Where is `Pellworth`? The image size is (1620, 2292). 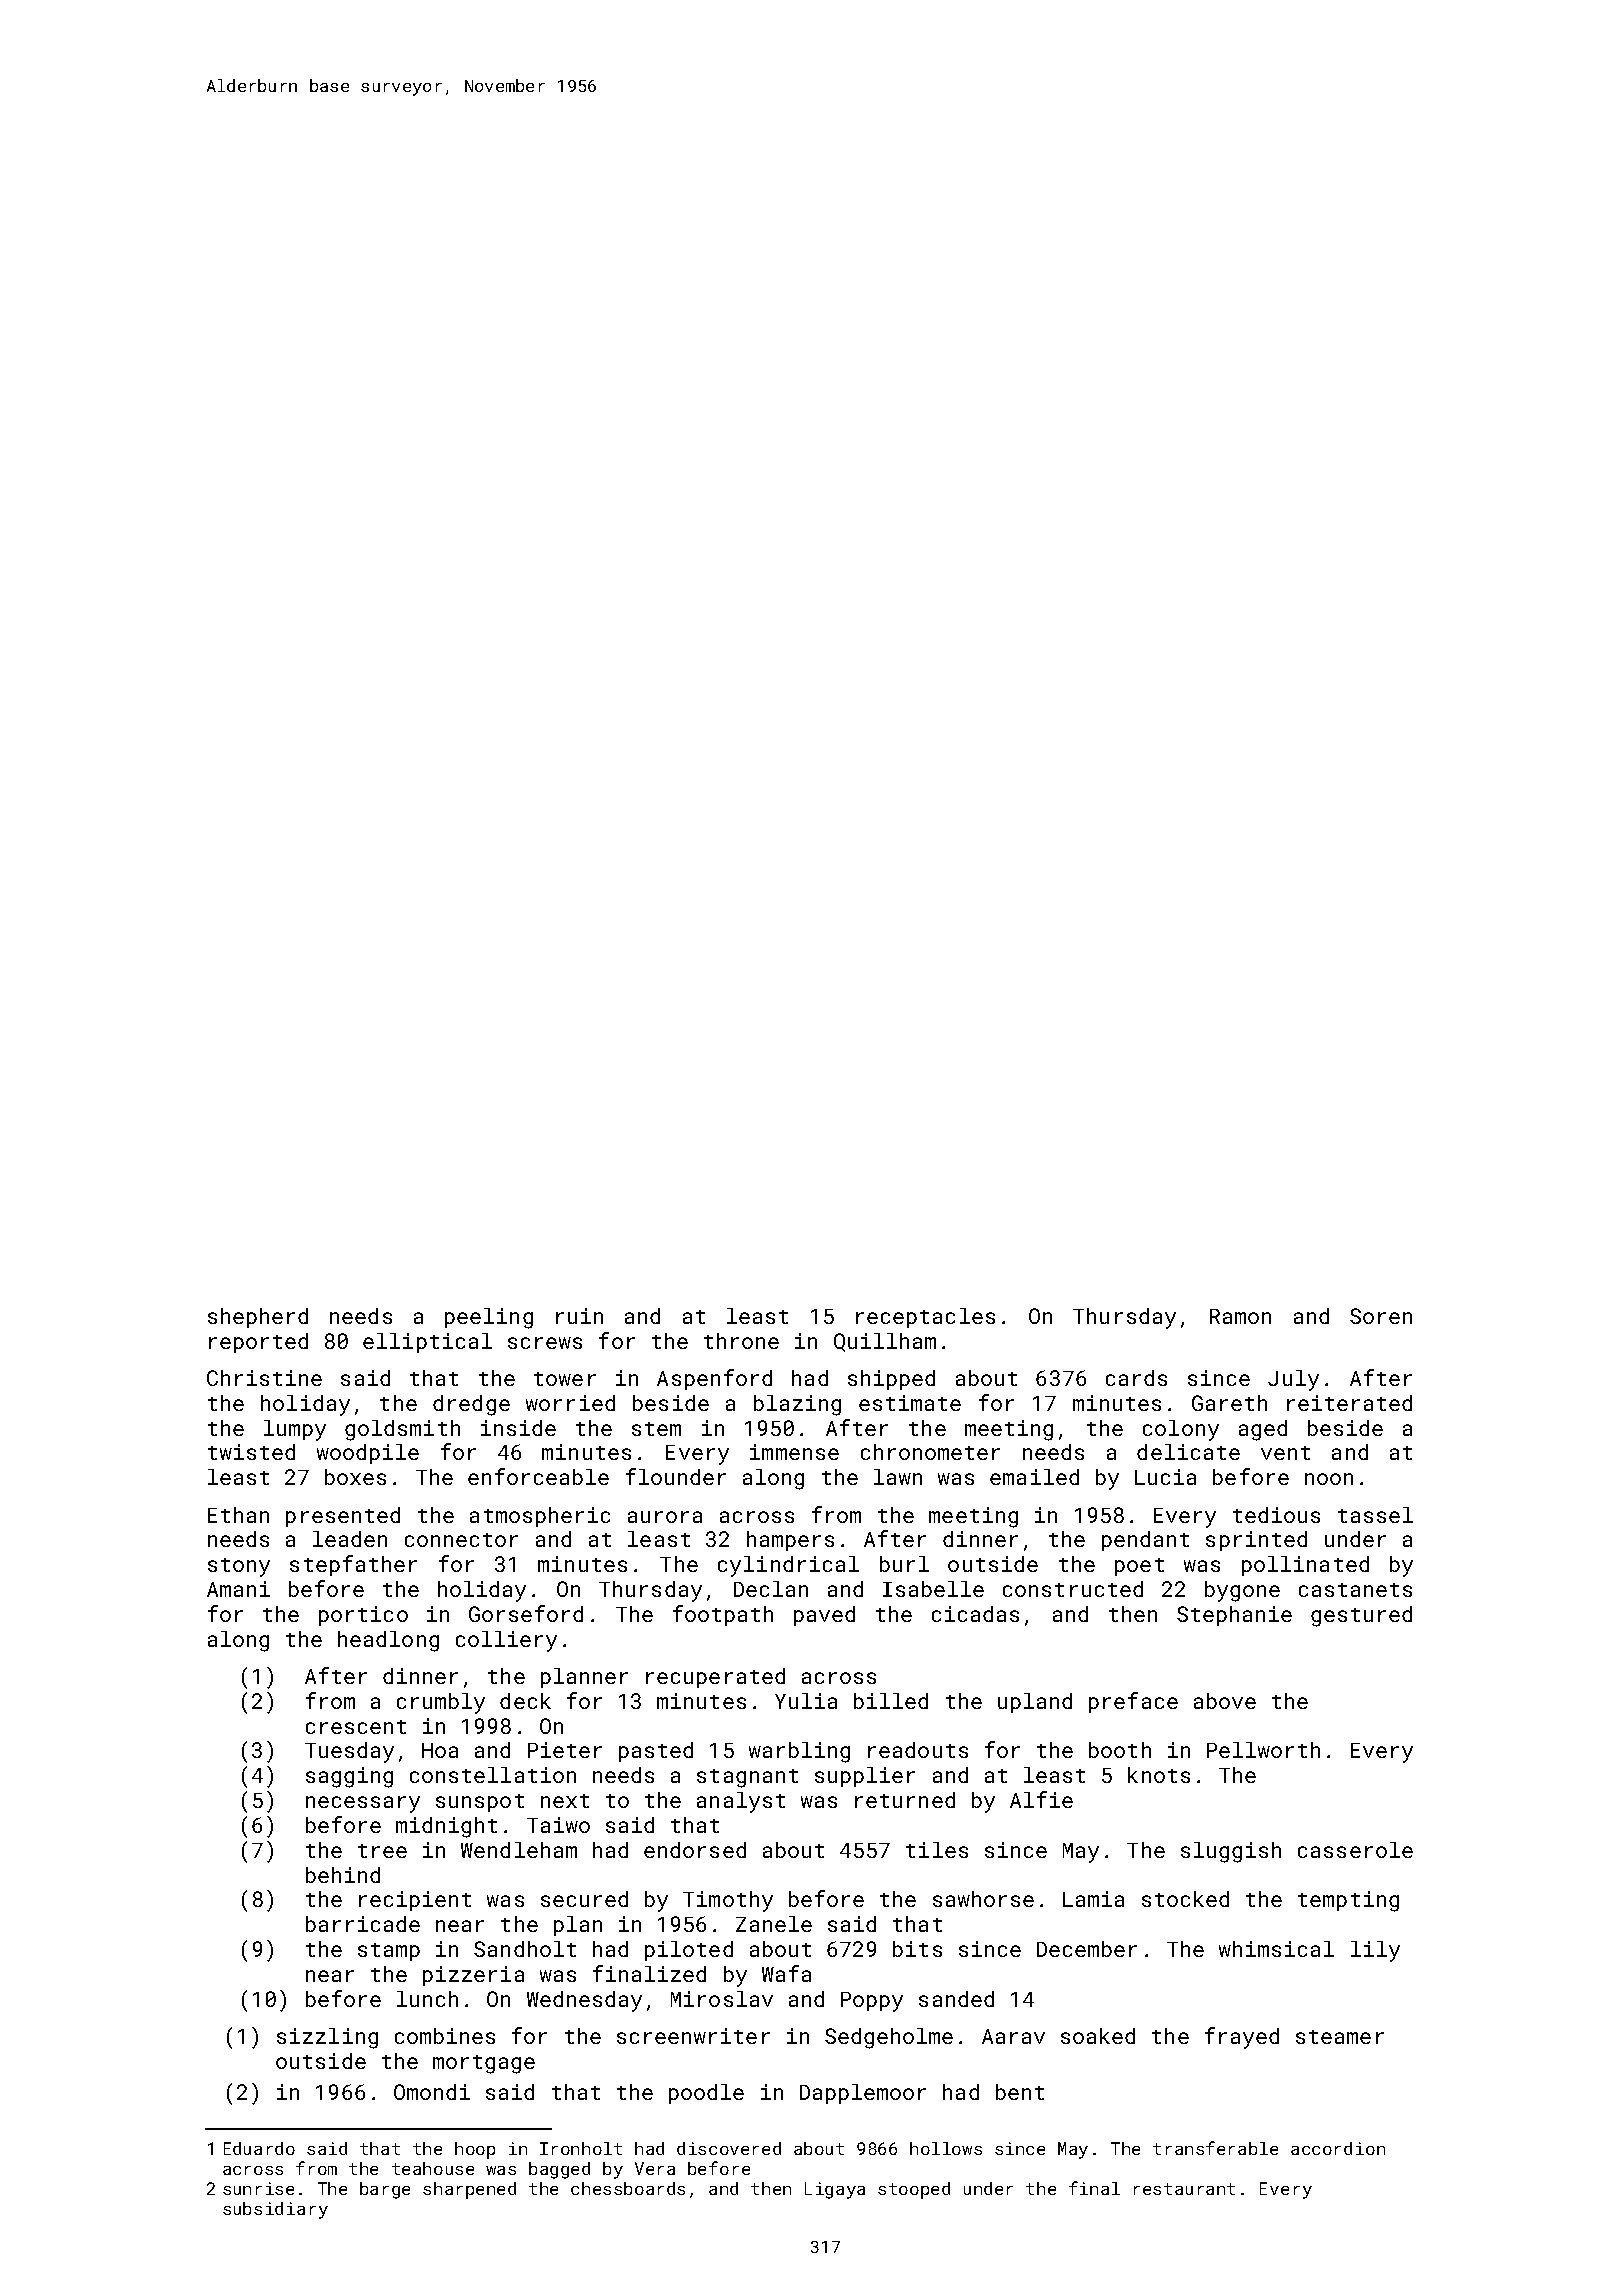 Pellworth is located at coordinates (1263, 1750).
